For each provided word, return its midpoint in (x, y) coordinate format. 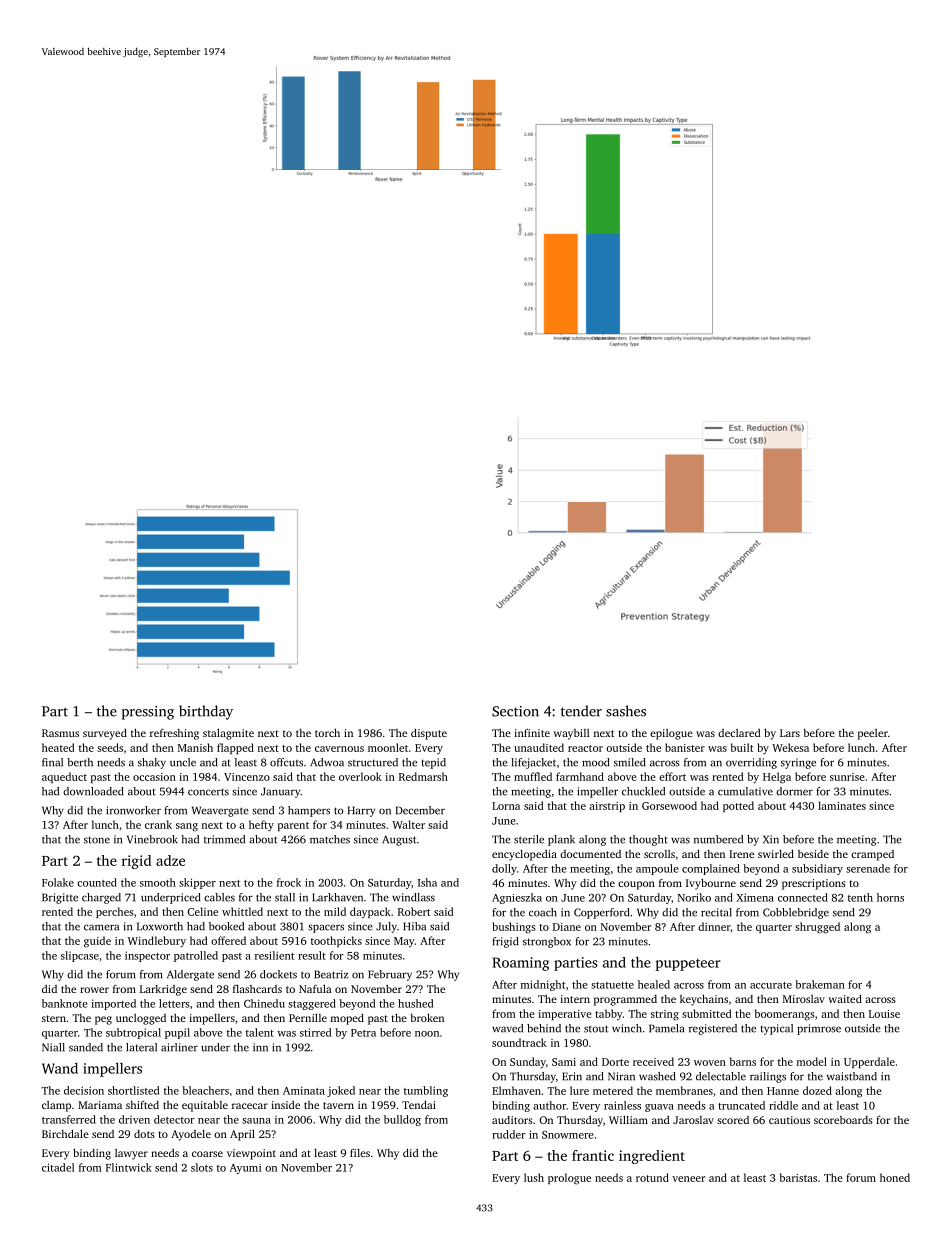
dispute (429, 734)
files (360, 1153)
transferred (69, 1119)
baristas (798, 1177)
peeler (873, 734)
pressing (148, 713)
